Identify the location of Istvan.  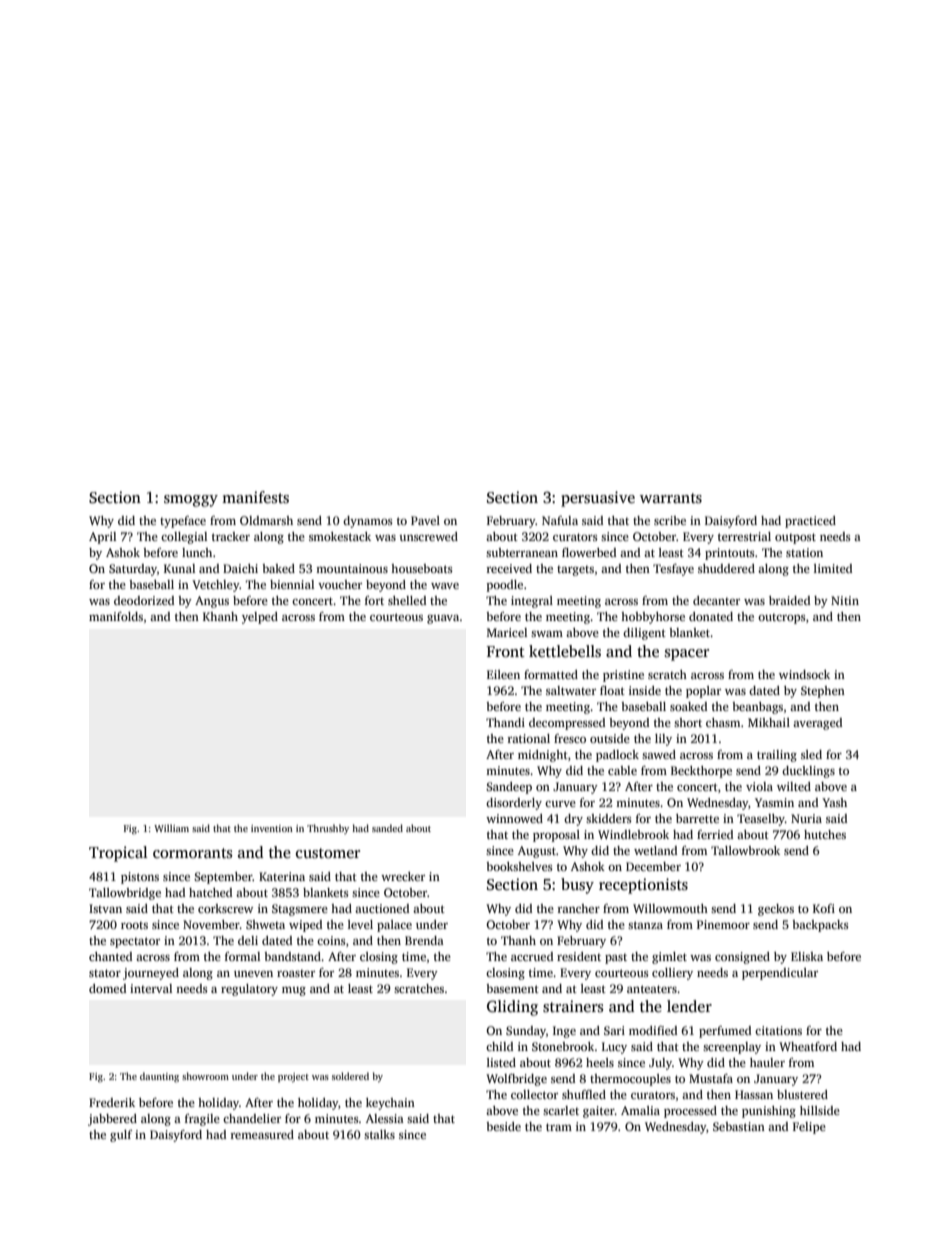
(105, 908).
